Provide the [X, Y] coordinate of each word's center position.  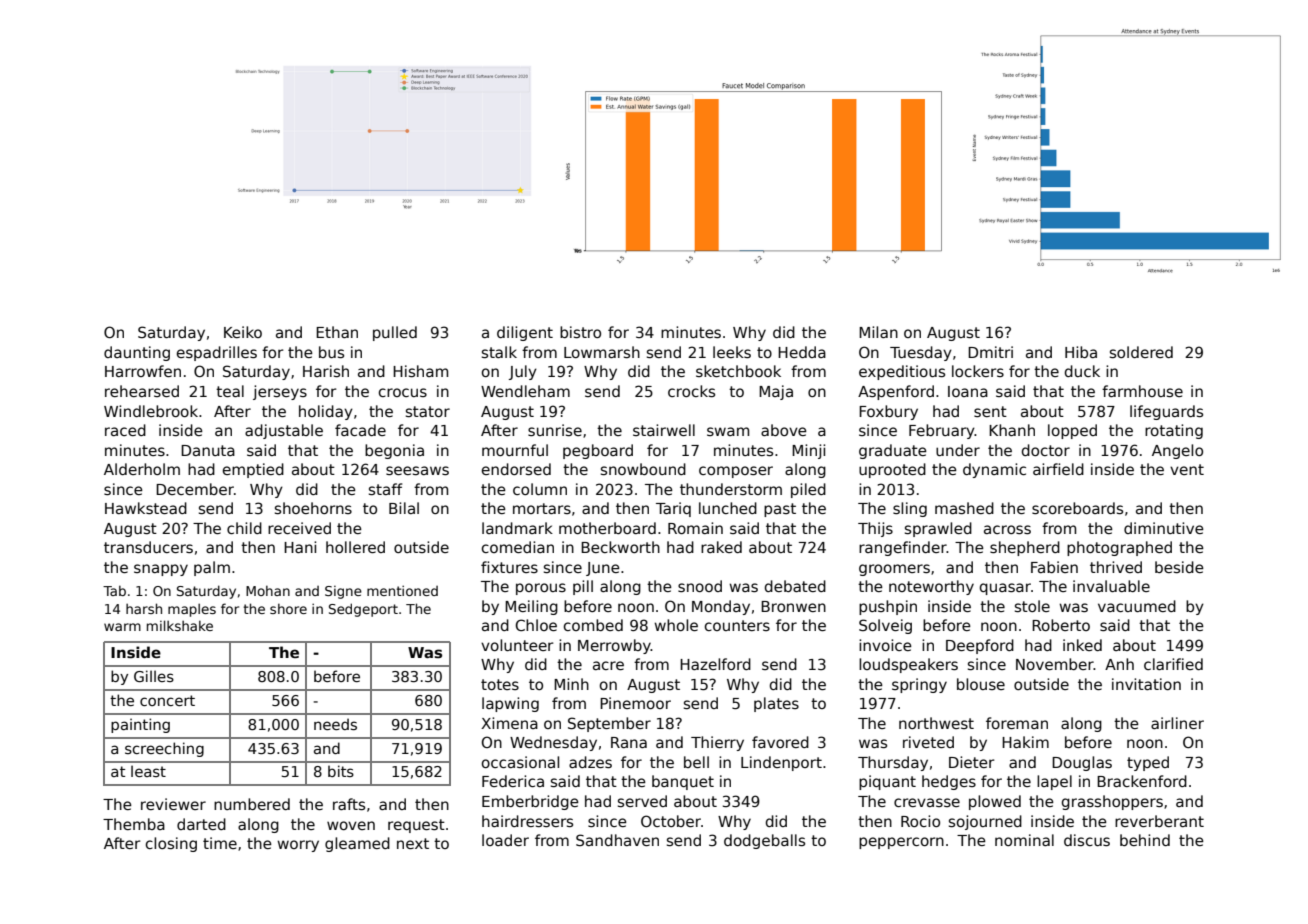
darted [201, 824]
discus [1087, 840]
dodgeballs [764, 841]
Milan [878, 332]
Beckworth [620, 547]
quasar [1005, 589]
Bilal [404, 508]
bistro [580, 332]
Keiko [243, 332]
